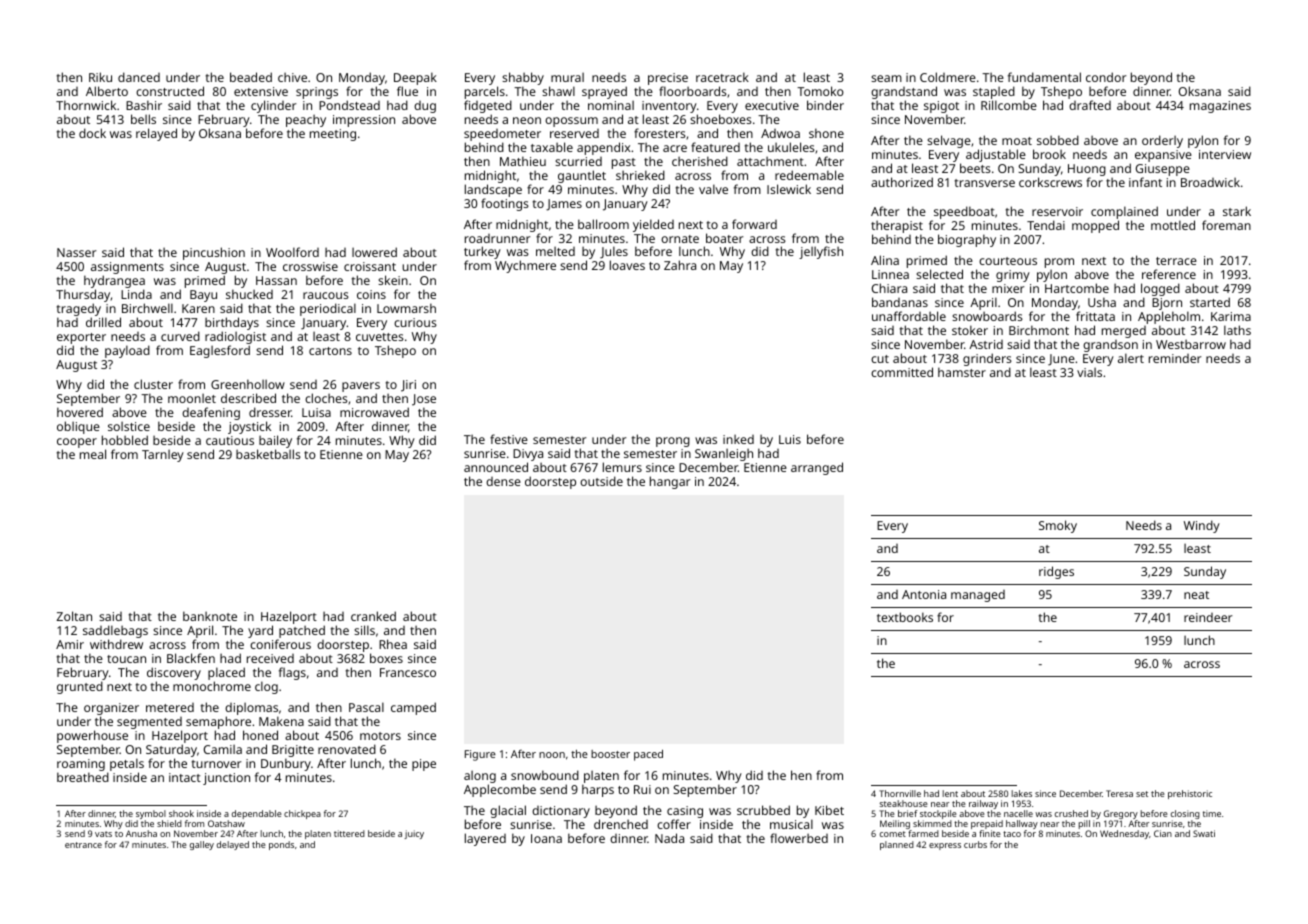 Image resolution: width=1308 pixels, height=924 pixels. Describe the element at coordinates (293, 751) in the image. I see `Brigitte` at that location.
